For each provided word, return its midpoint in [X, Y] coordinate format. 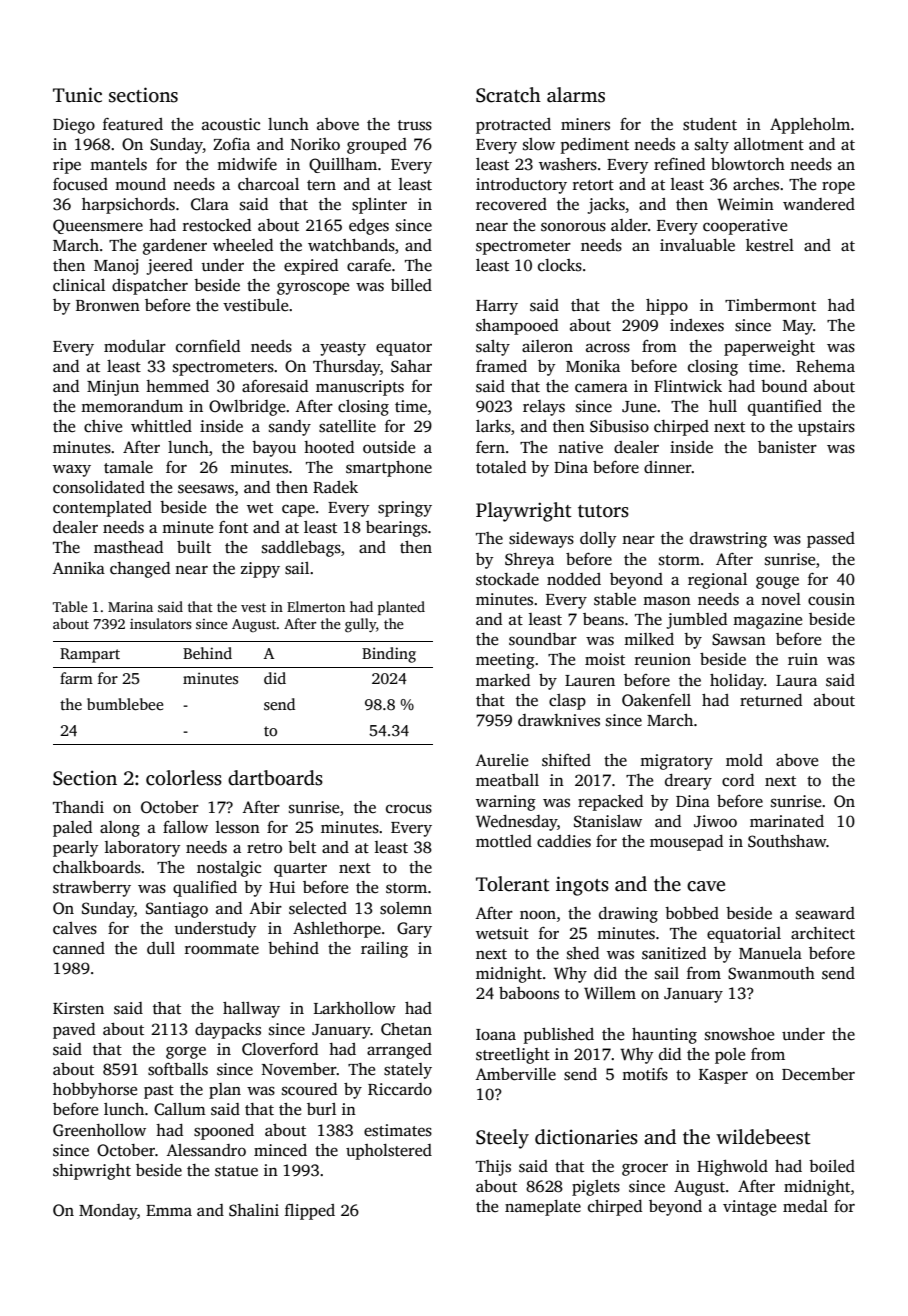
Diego [74, 126]
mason [667, 601]
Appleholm [810, 126]
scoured [309, 1089]
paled [72, 829]
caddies [564, 841]
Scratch [508, 95]
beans [603, 619]
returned [771, 700]
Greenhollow [99, 1130]
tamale [128, 467]
